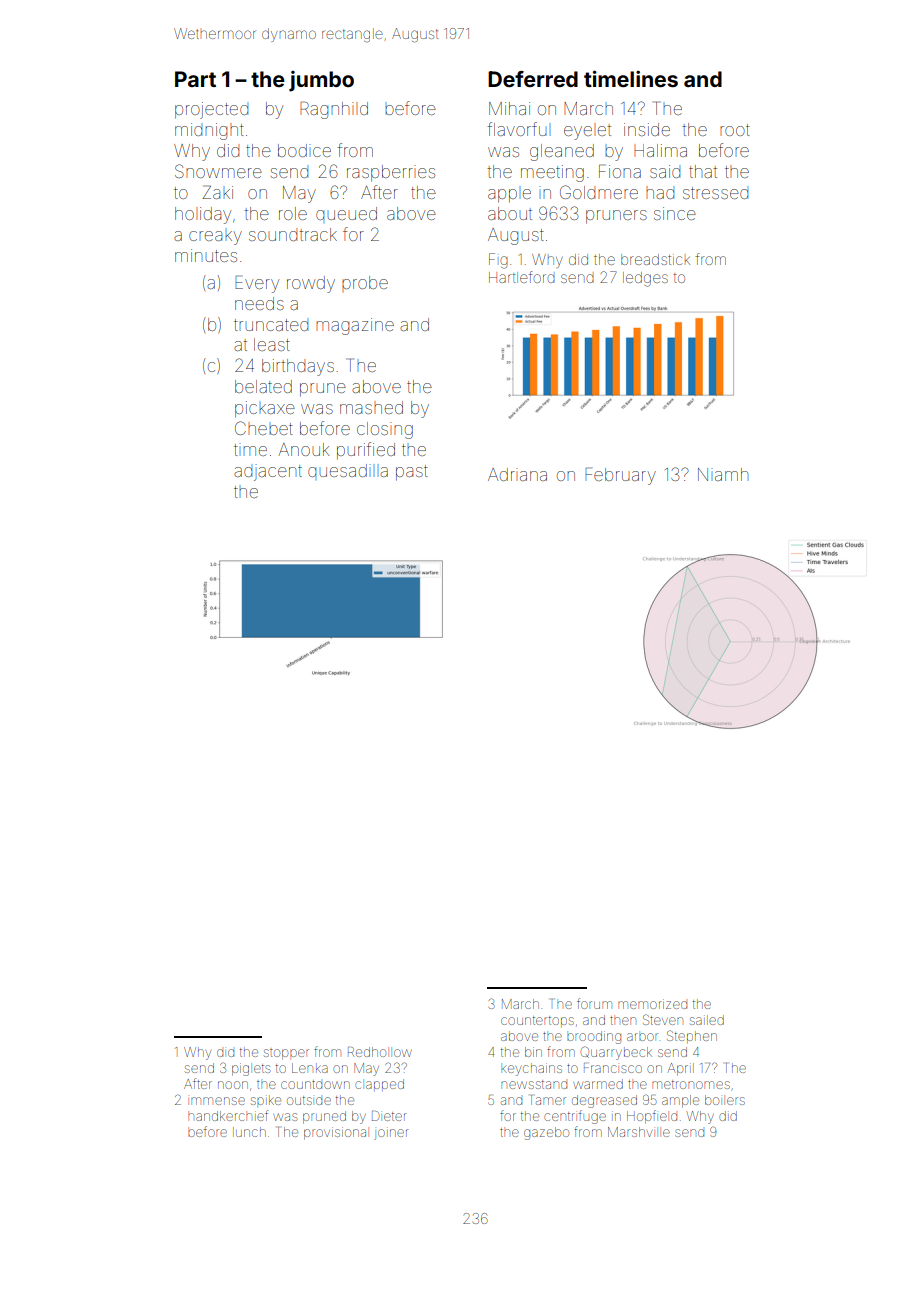  What do you see at coordinates (723, 474) in the image?
I see `Niamh` at bounding box center [723, 474].
